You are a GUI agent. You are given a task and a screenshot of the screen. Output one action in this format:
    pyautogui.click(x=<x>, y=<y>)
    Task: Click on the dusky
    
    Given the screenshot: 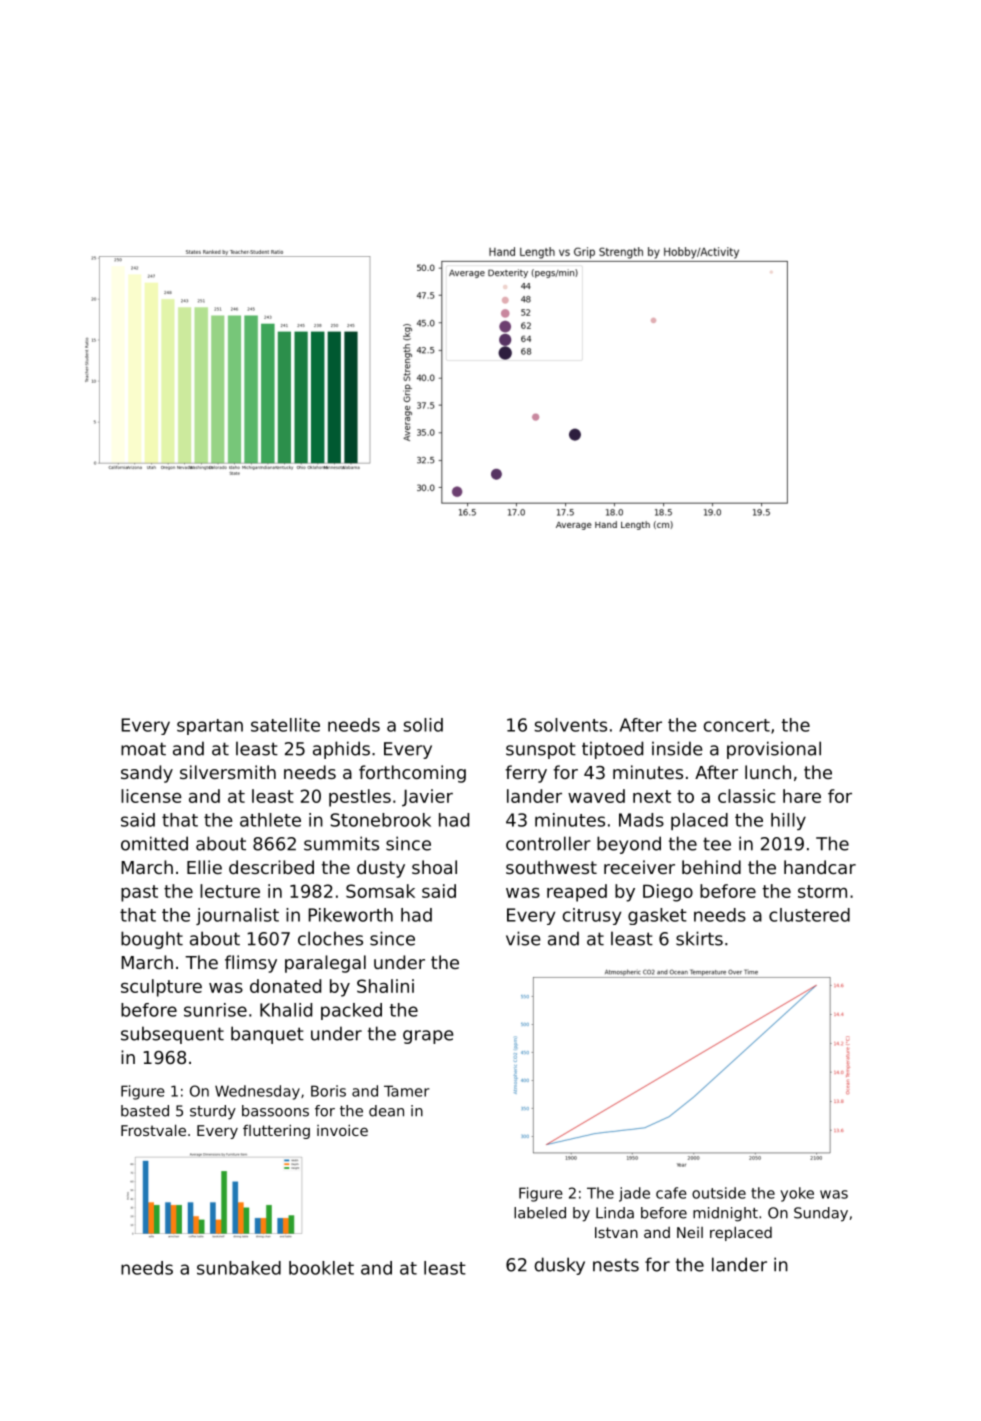 What is the action you would take?
    pyautogui.click(x=559, y=1266)
